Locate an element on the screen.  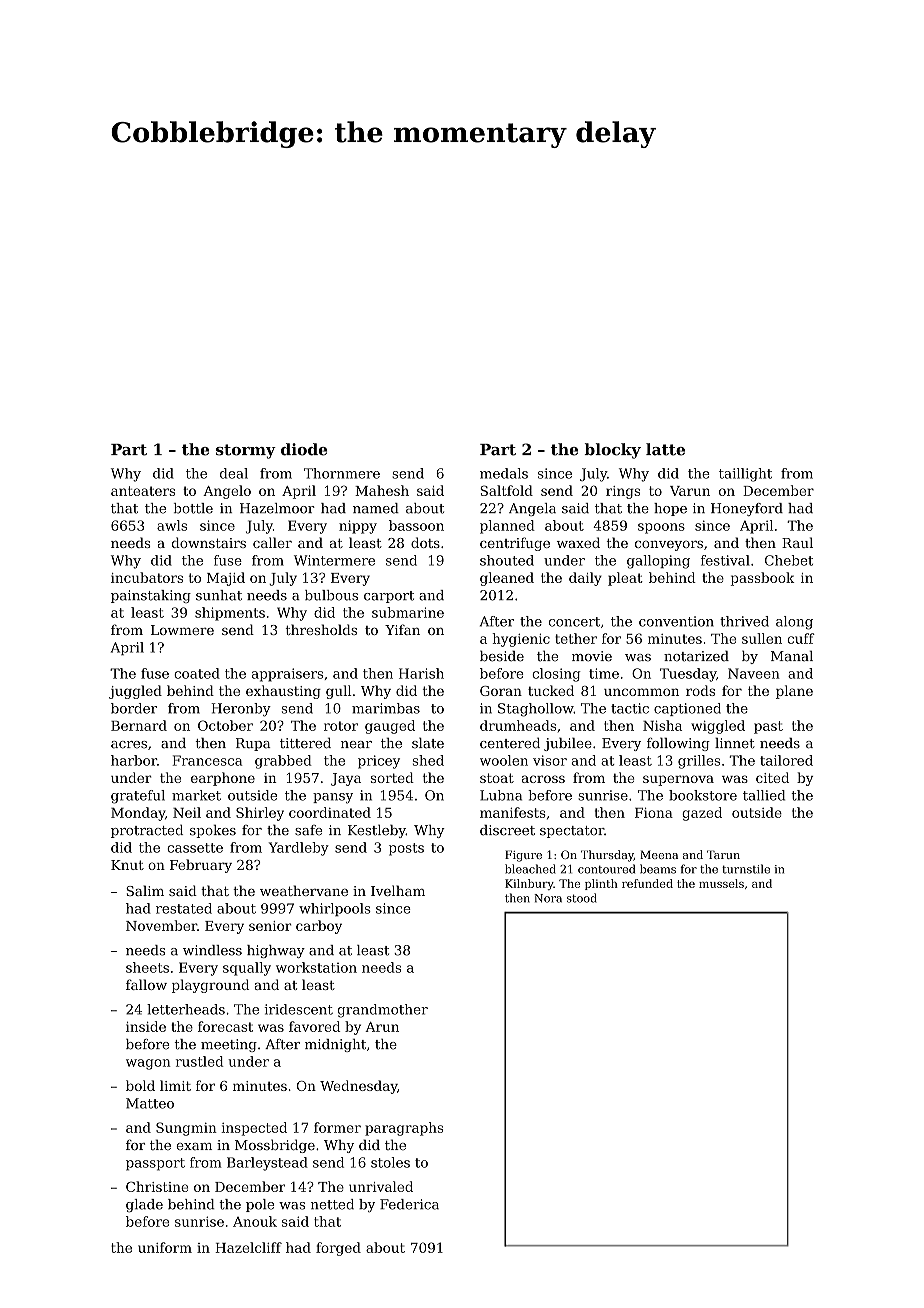
mussels is located at coordinates (721, 883).
